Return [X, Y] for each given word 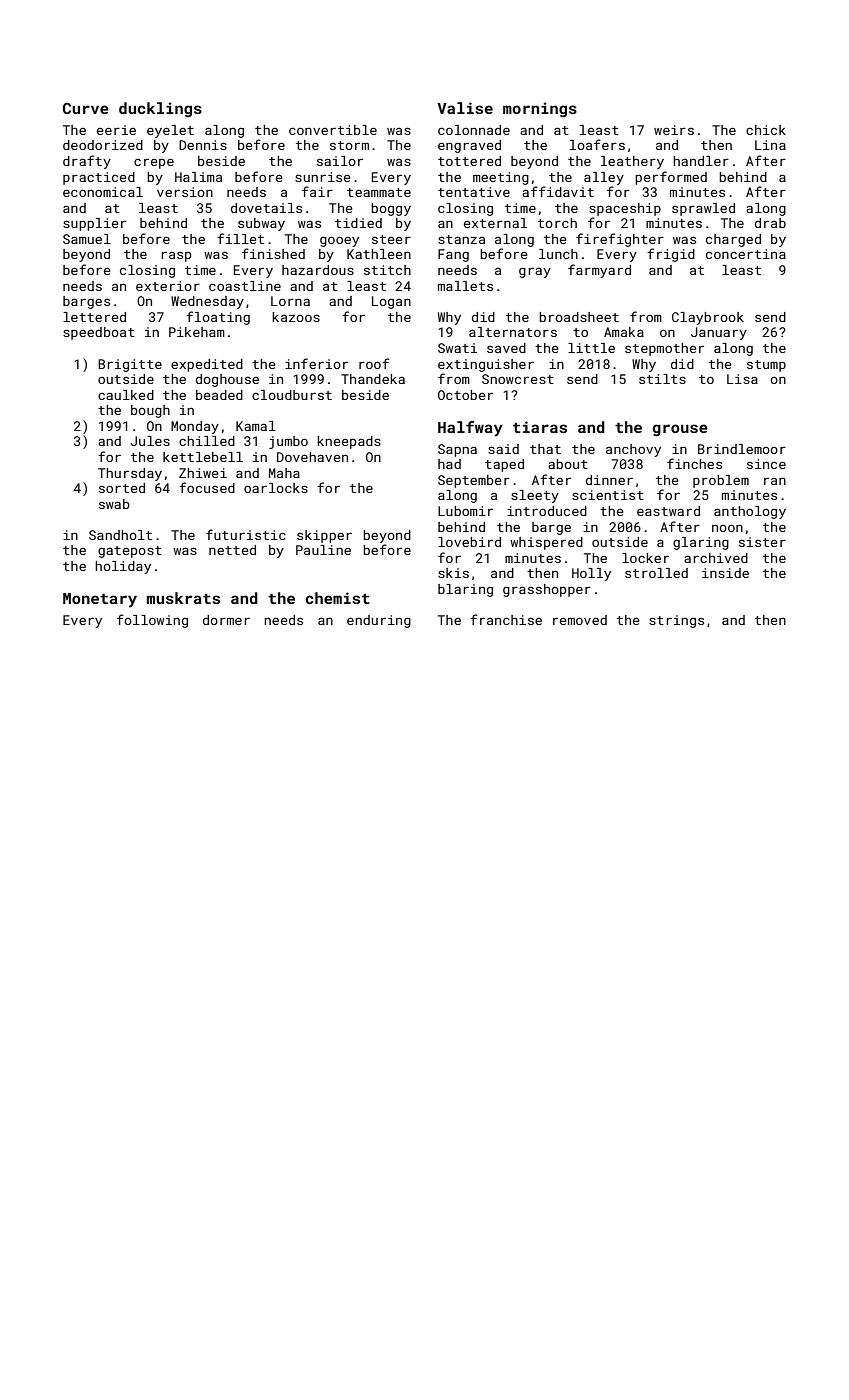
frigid [671, 255]
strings [676, 621]
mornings [540, 109]
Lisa [742, 379]
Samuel [87, 239]
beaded [219, 395]
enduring [379, 621]
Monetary [100, 600]
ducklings [160, 109]
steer [391, 239]
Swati [457, 348]
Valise [465, 108]
